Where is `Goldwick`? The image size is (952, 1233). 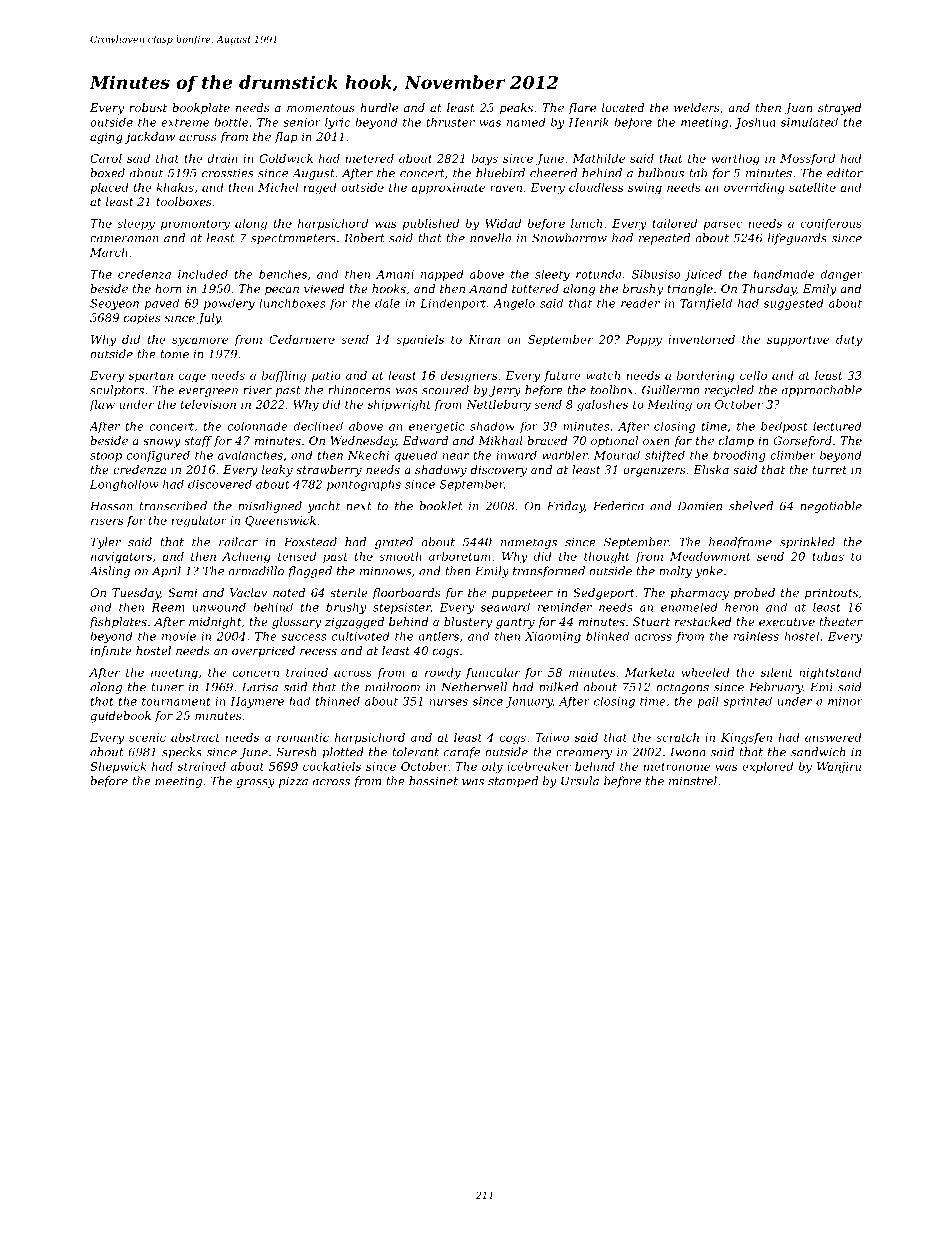 Goldwick is located at coordinates (286, 158).
